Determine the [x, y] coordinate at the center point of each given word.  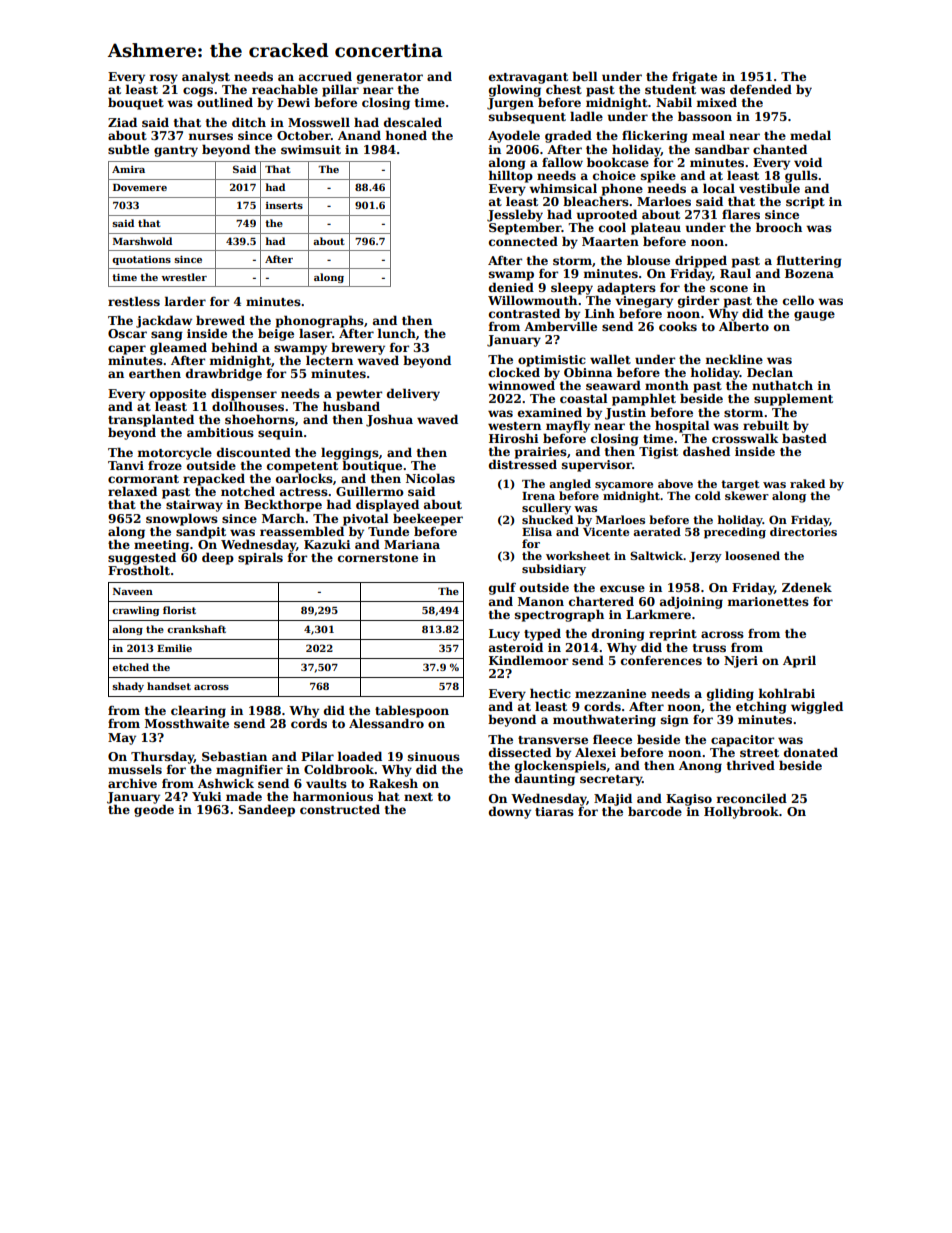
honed [406, 135]
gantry [176, 151]
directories [803, 531]
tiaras [554, 811]
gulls [801, 176]
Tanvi [126, 465]
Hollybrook [741, 812]
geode [154, 810]
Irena [538, 496]
